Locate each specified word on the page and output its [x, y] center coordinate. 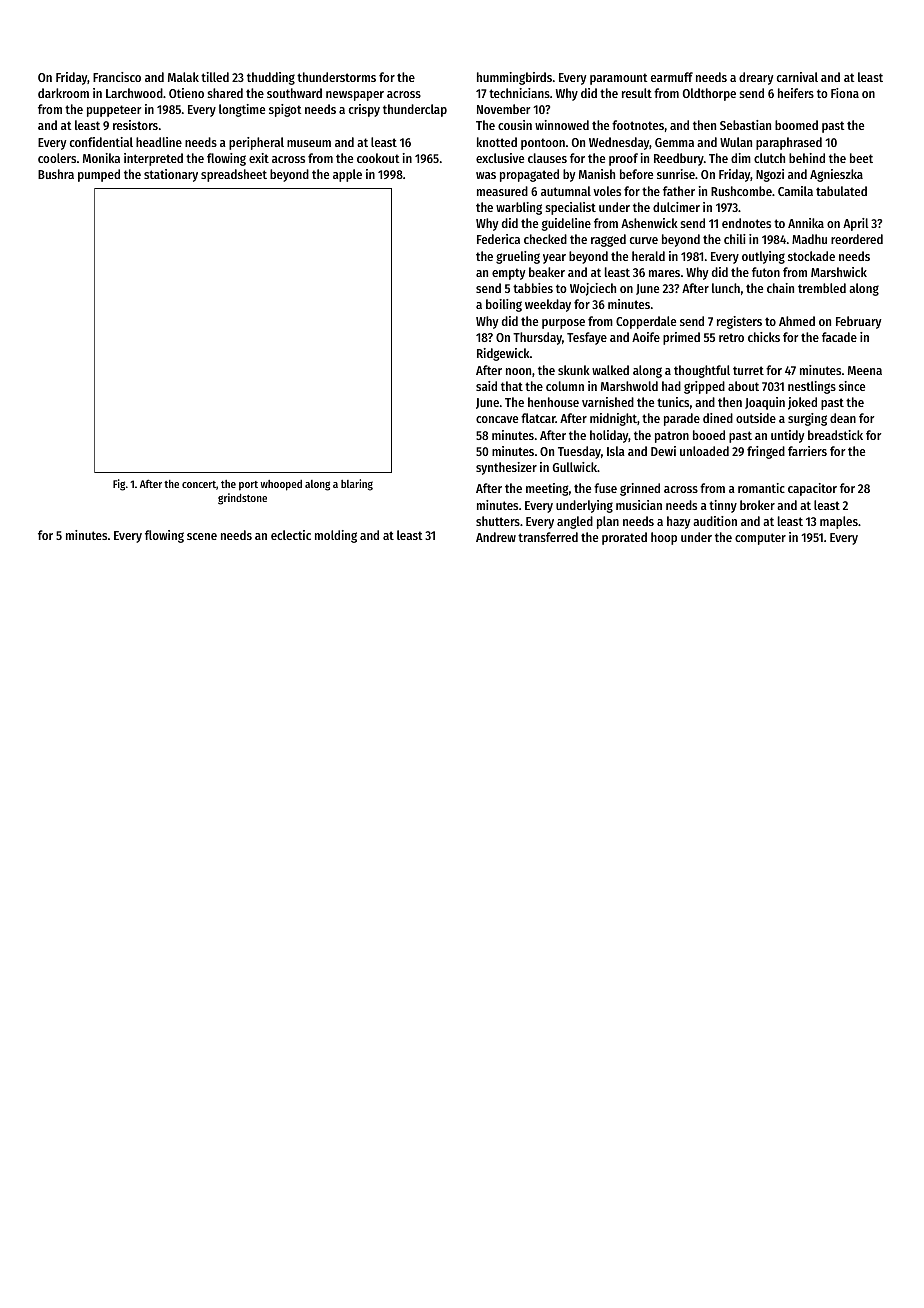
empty [508, 274]
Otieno [186, 93]
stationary [171, 175]
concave [497, 419]
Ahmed [797, 321]
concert [199, 484]
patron [672, 437]
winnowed [562, 125]
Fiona [845, 93]
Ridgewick [503, 354]
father [679, 191]
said [486, 386]
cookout [378, 158]
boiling [504, 305]
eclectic [291, 535]
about [743, 386]
